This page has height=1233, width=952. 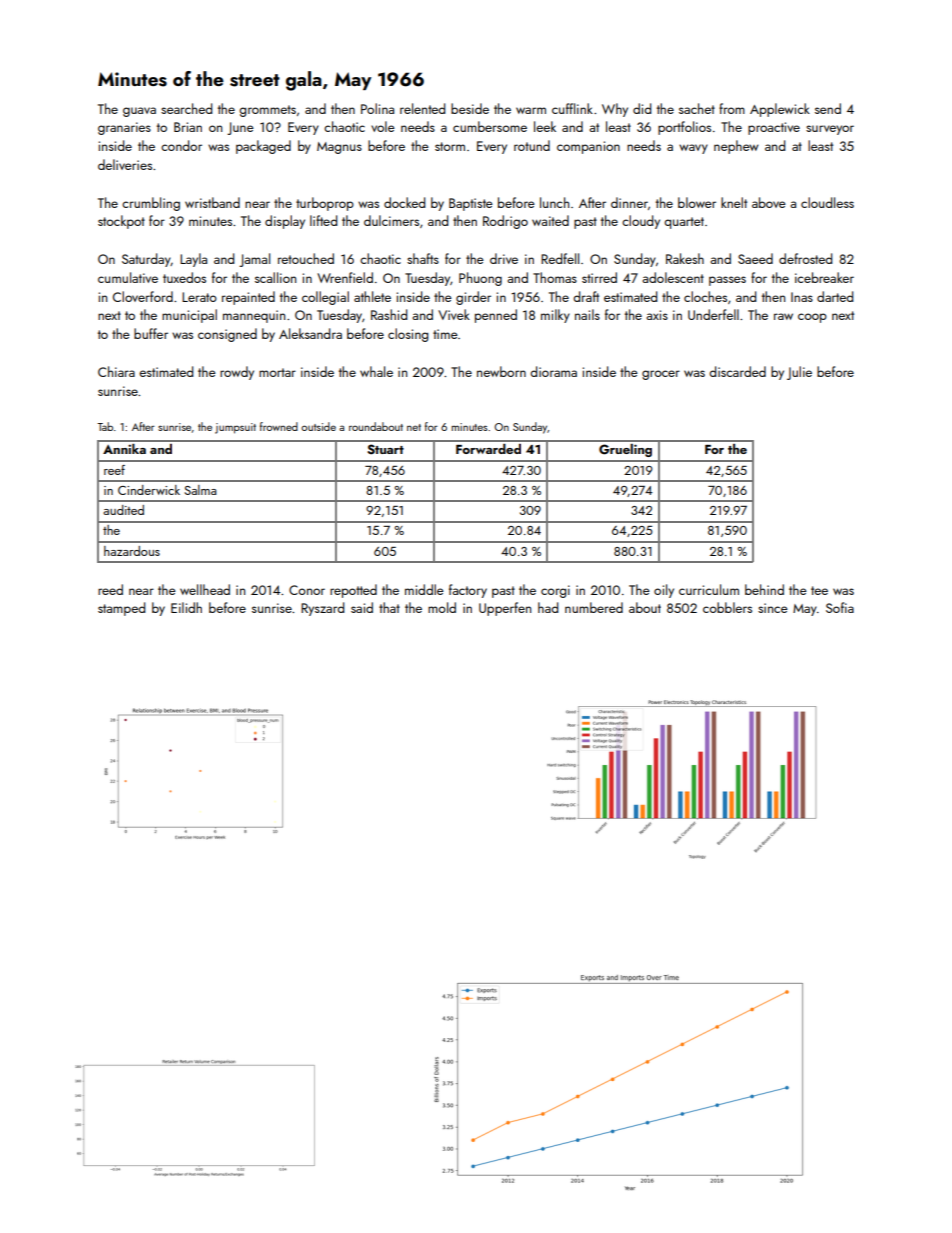 What do you see at coordinates (275, 277) in the page?
I see `scallion` at bounding box center [275, 277].
